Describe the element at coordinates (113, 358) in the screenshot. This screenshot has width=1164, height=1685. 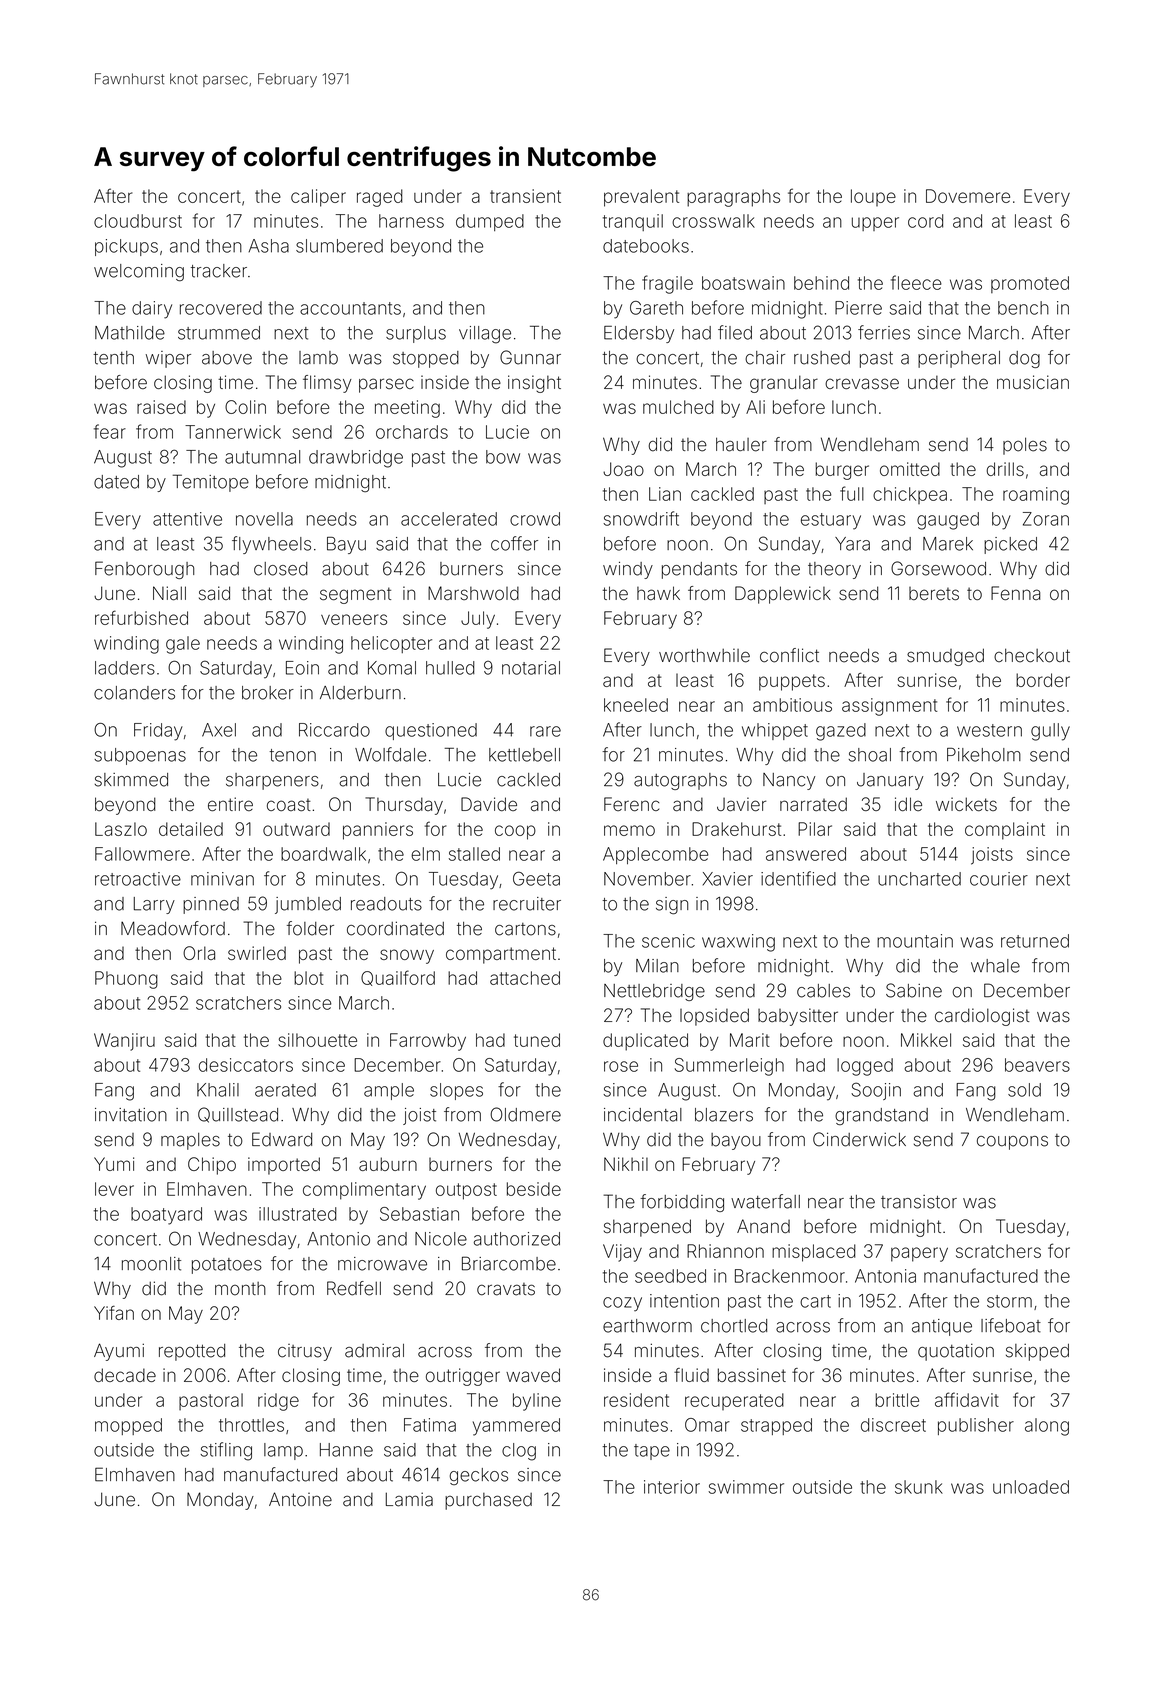
I see `tenth` at that location.
